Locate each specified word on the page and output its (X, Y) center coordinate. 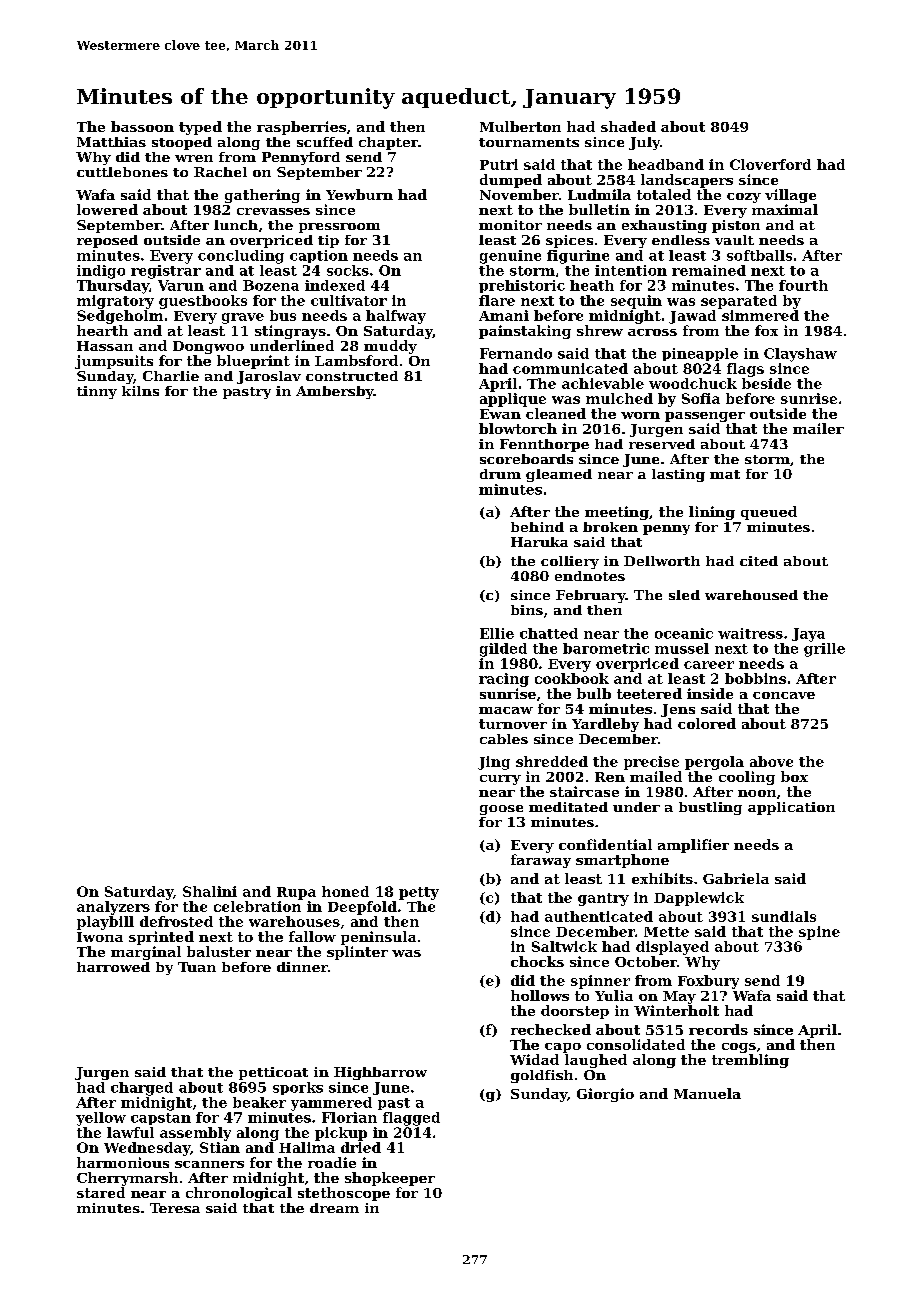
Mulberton (520, 126)
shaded (628, 126)
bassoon (142, 126)
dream (334, 1208)
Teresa (175, 1208)
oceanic (684, 633)
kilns (140, 391)
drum (500, 474)
